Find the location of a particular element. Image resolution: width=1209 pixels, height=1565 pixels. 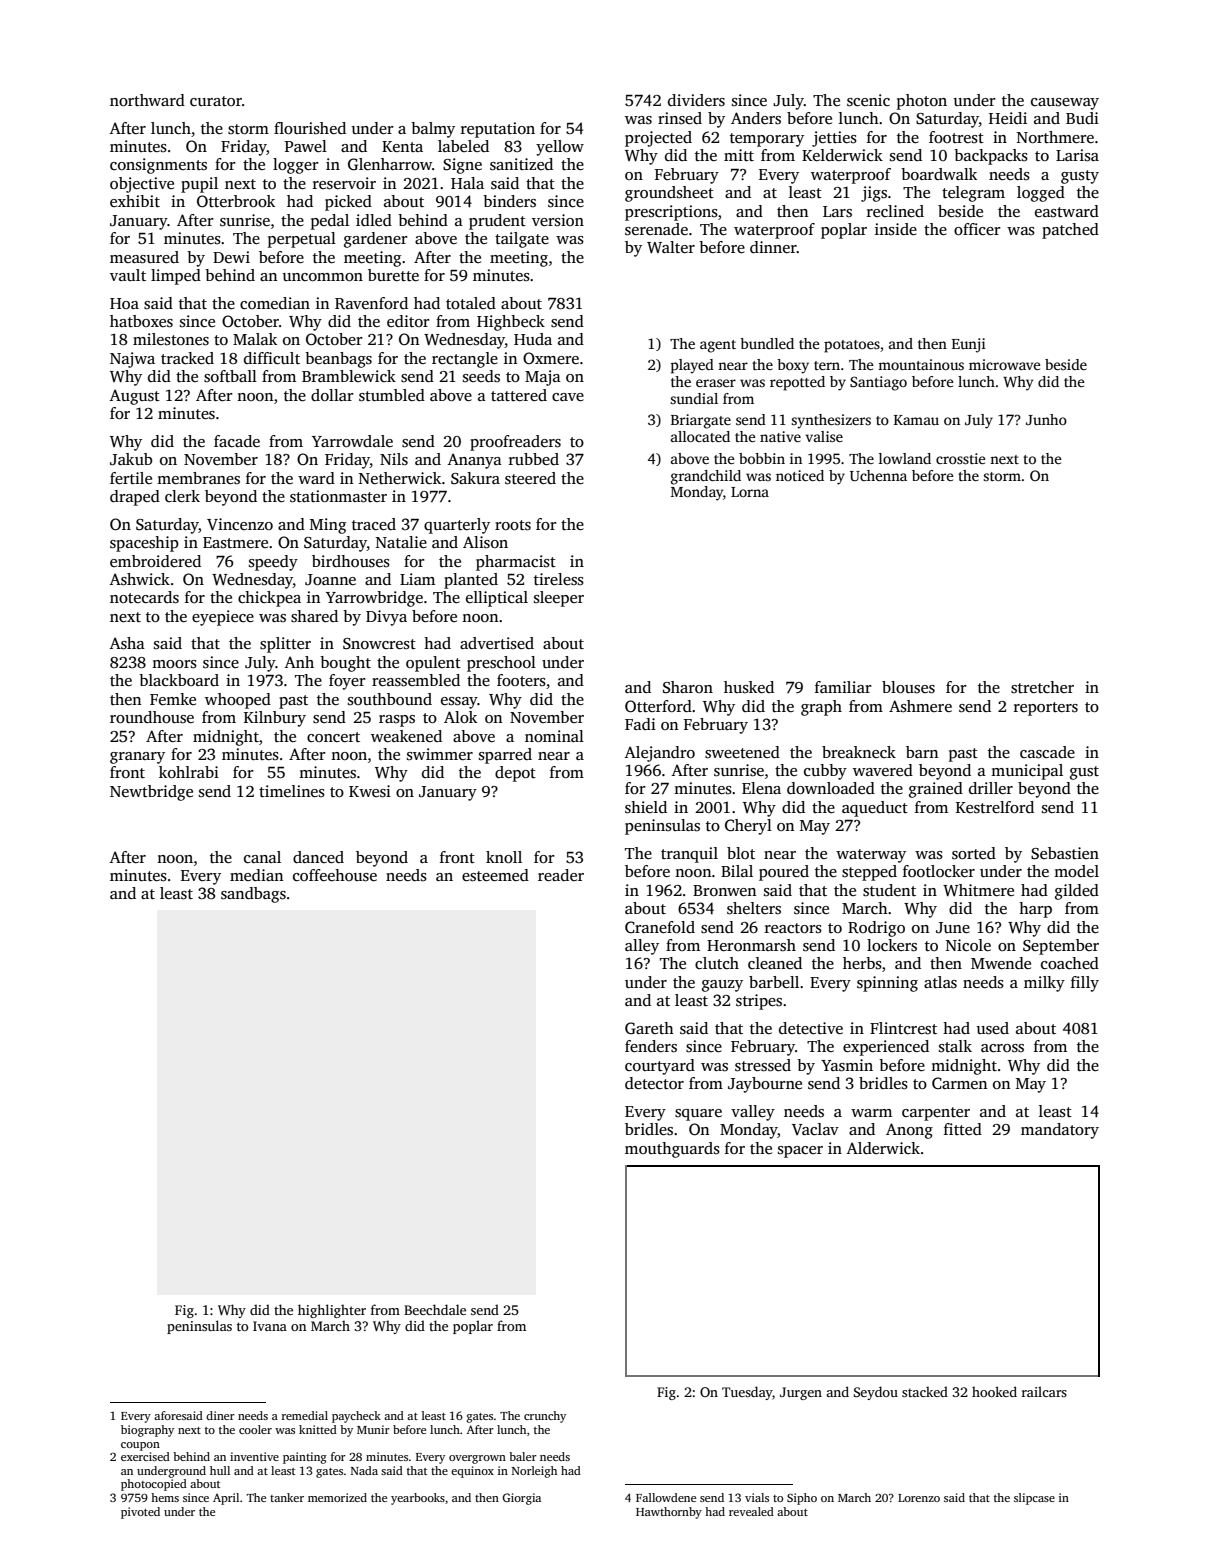

backpacks is located at coordinates (991, 157).
